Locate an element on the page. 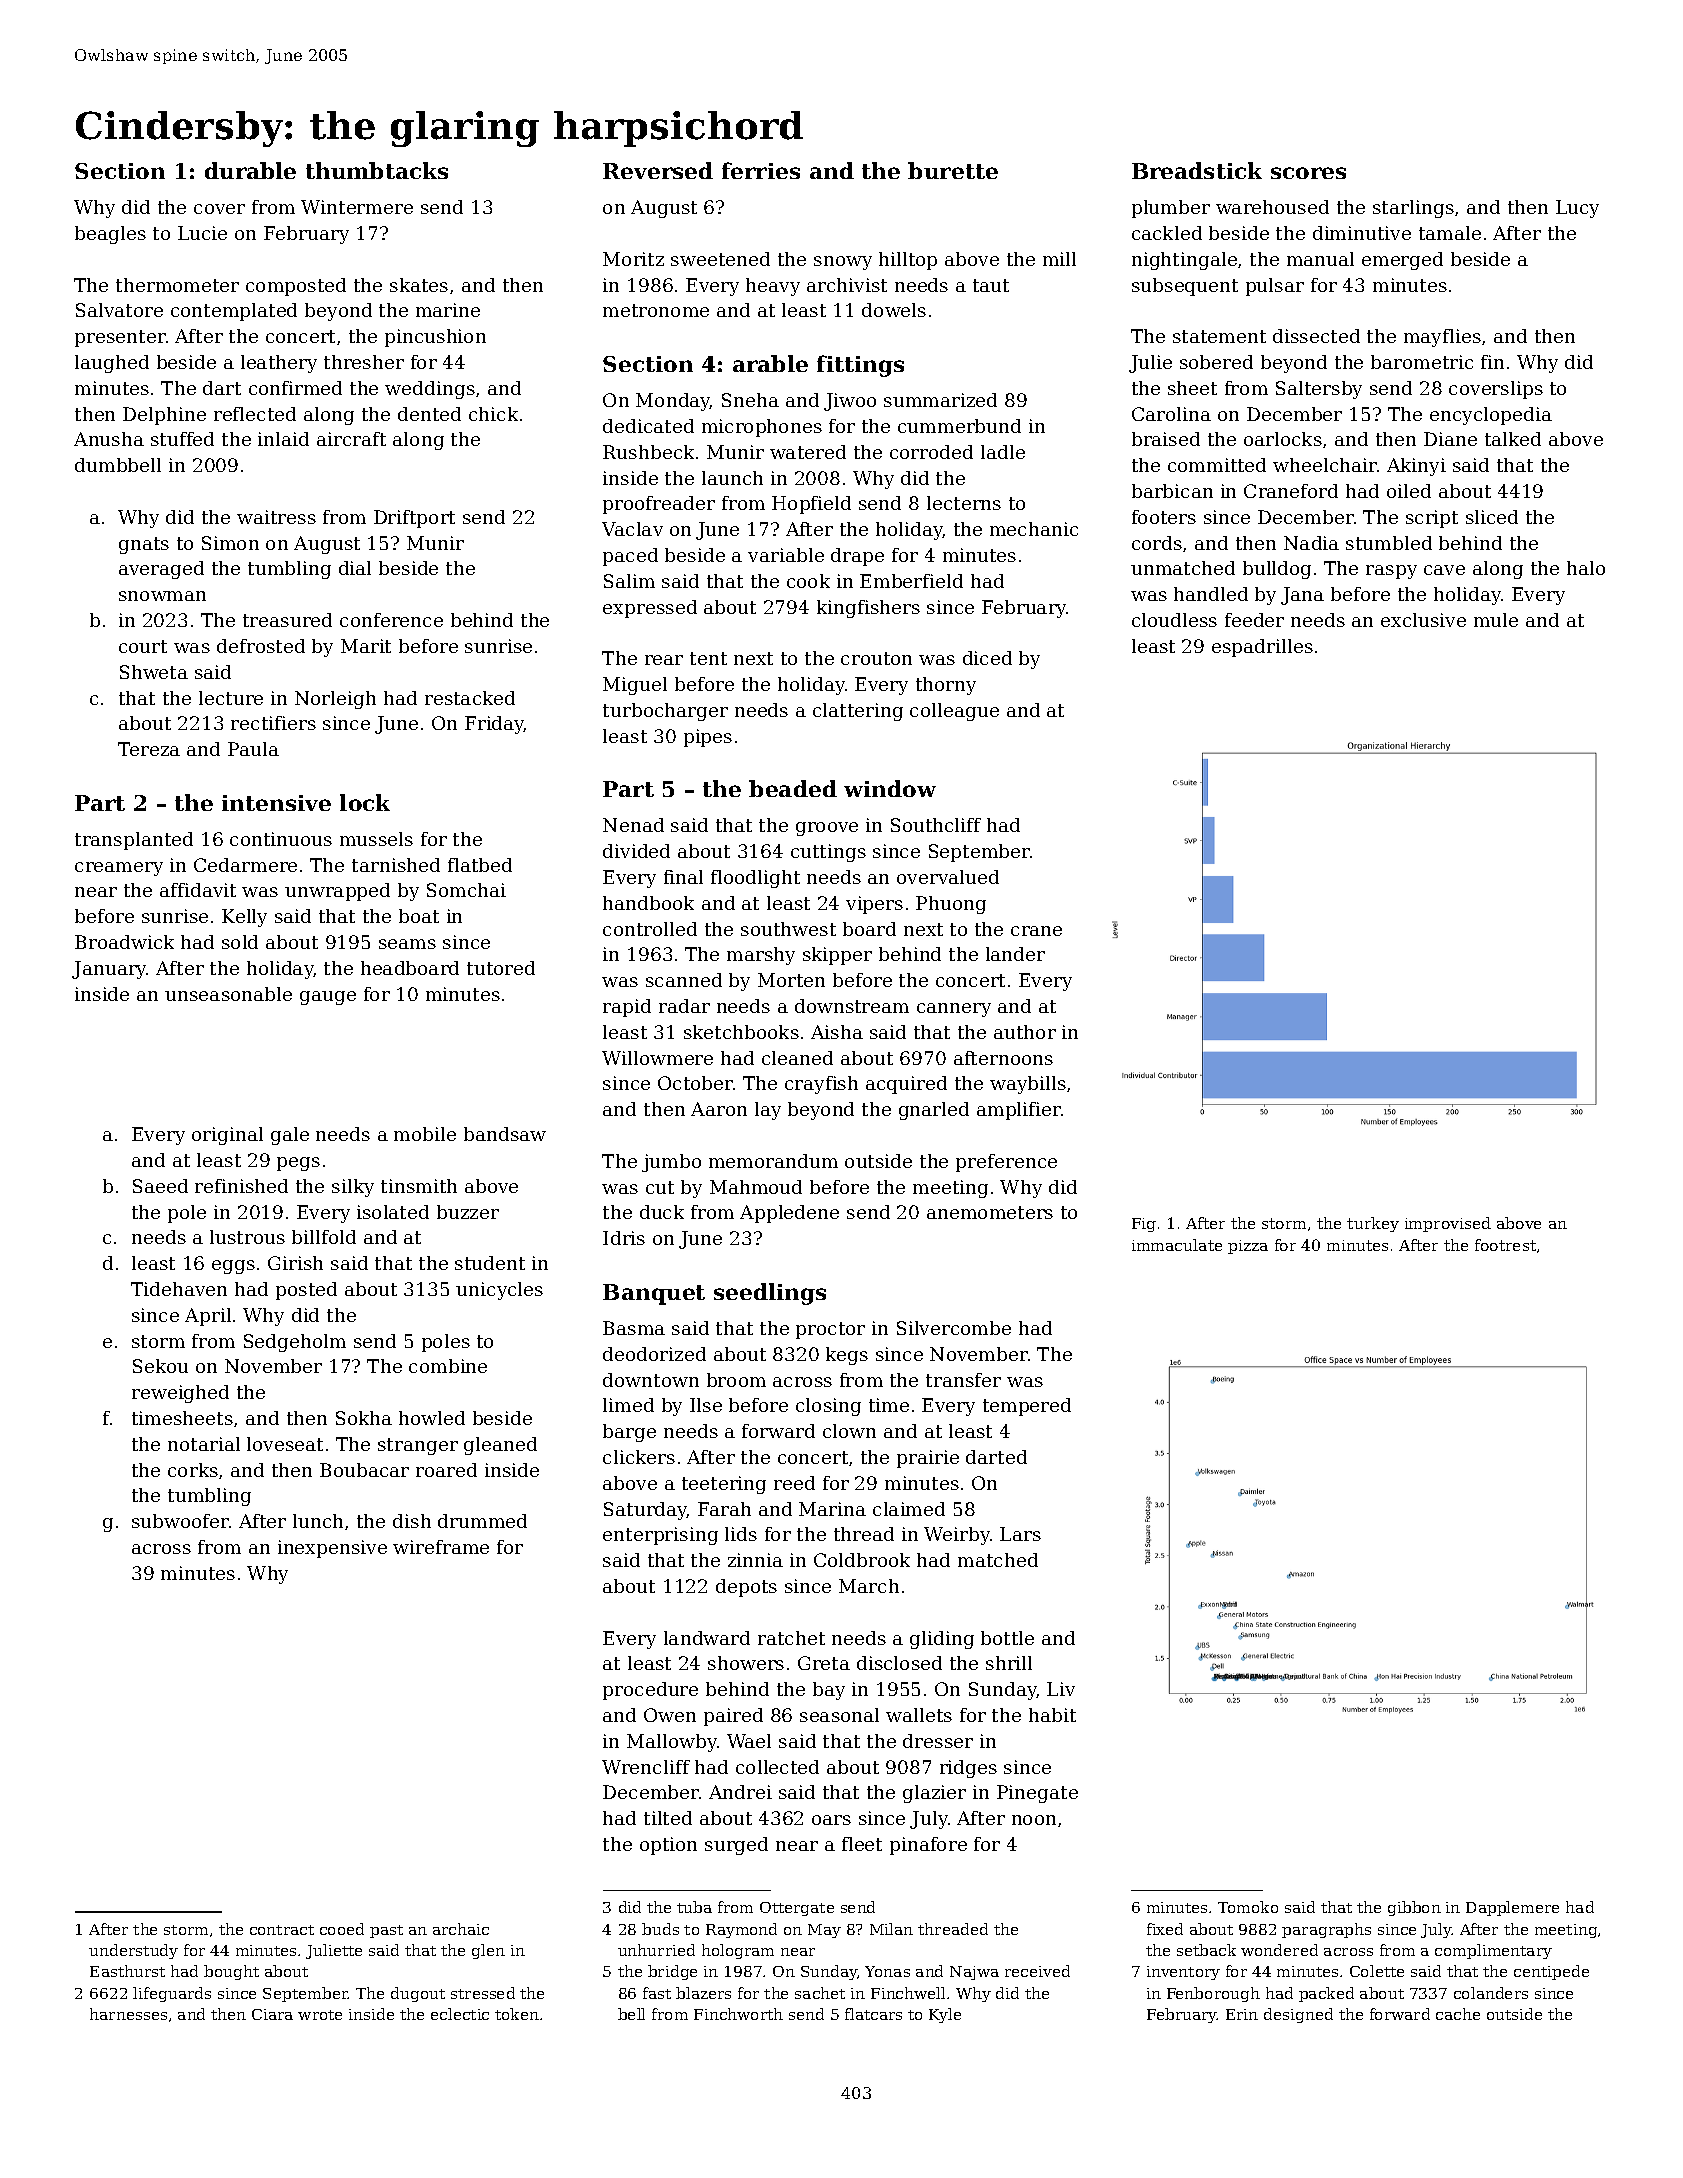 The width and height of the document is (1683, 2178). flatcars is located at coordinates (873, 2014).
